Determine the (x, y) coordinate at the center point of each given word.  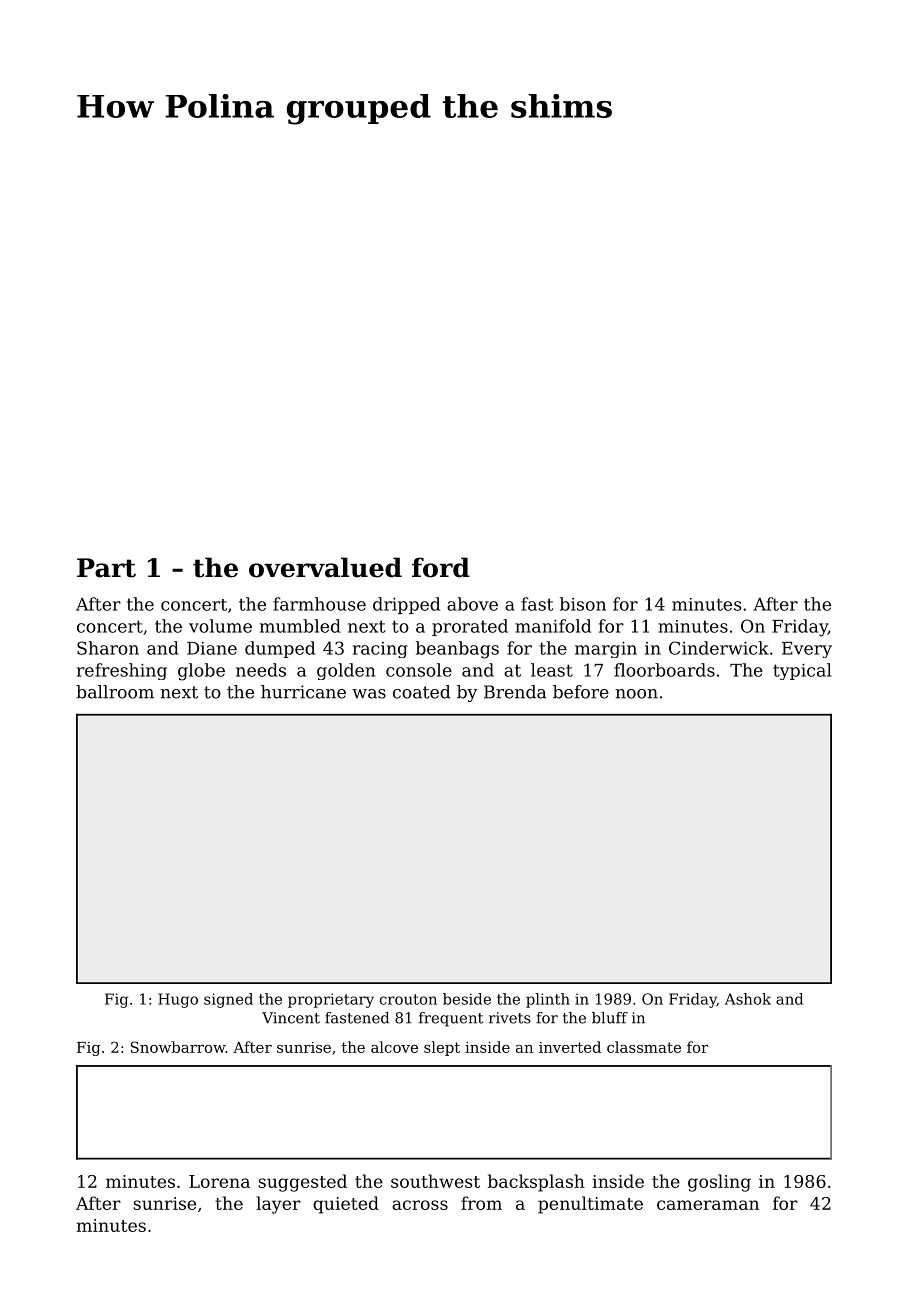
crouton (408, 999)
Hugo (178, 1000)
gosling (719, 1183)
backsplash (536, 1183)
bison (583, 604)
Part (106, 568)
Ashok (748, 999)
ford (441, 567)
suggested (302, 1183)
